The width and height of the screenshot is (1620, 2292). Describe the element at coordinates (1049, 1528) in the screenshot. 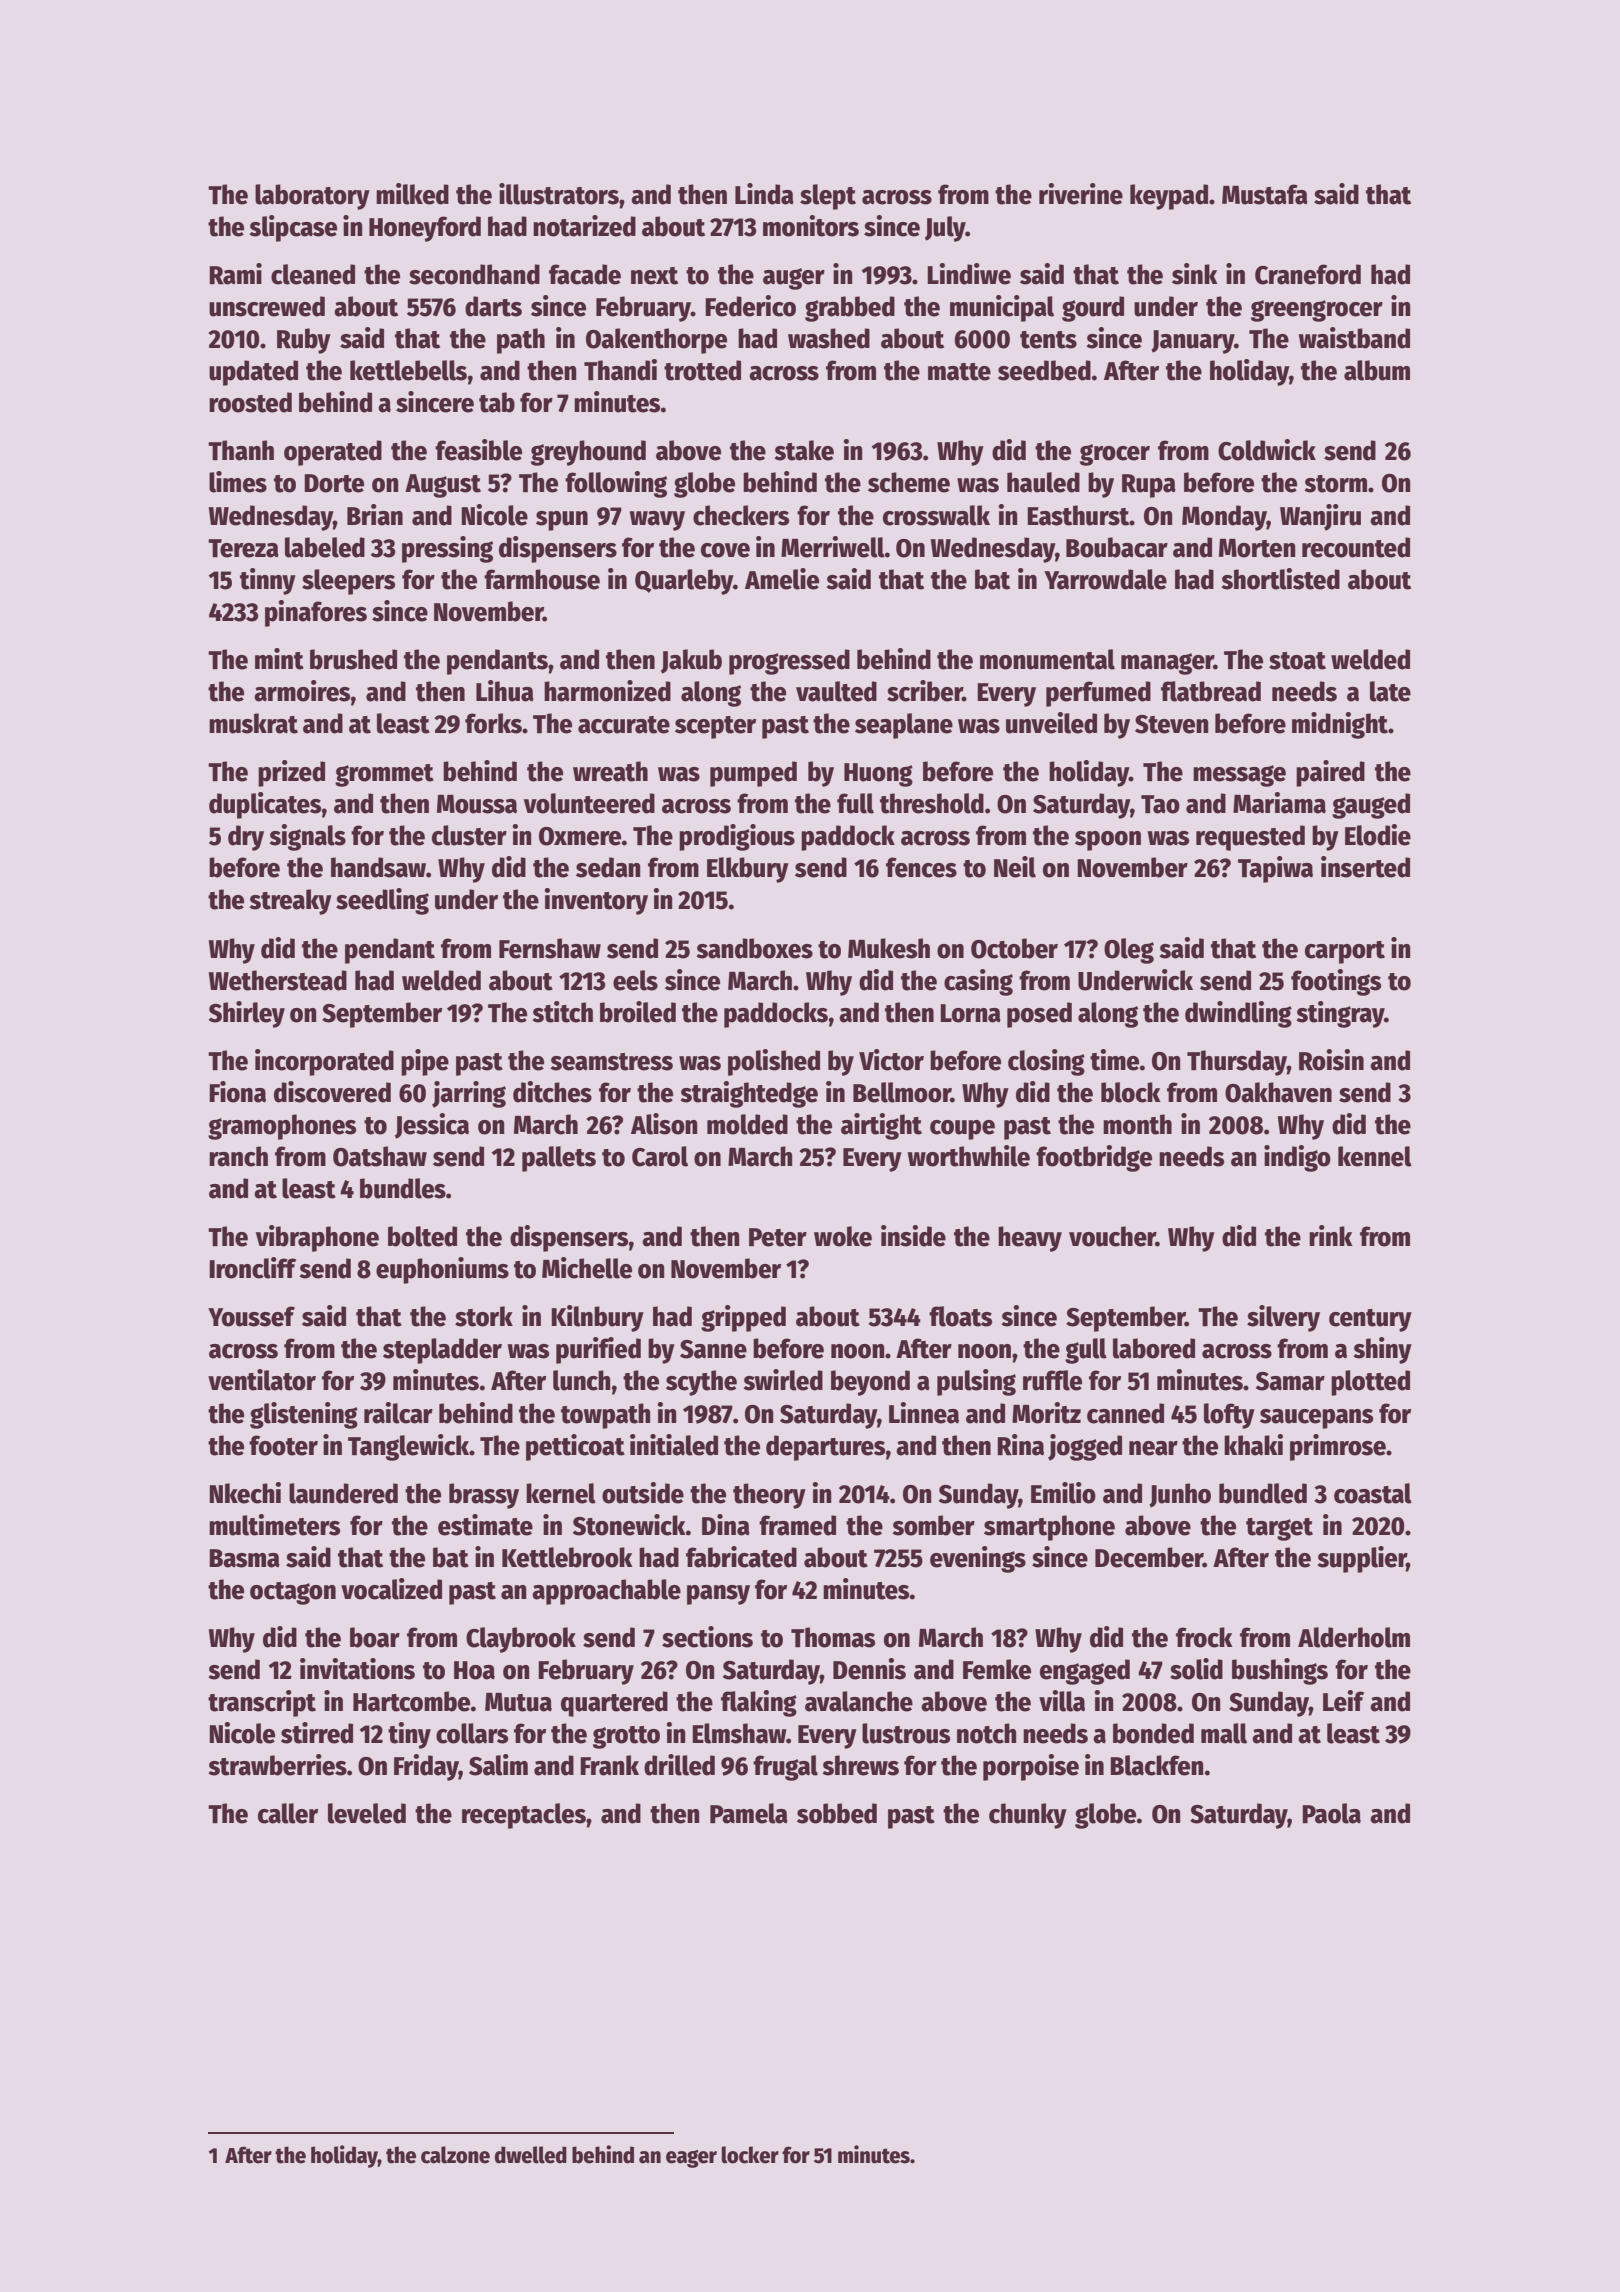

I see `smartphone` at that location.
